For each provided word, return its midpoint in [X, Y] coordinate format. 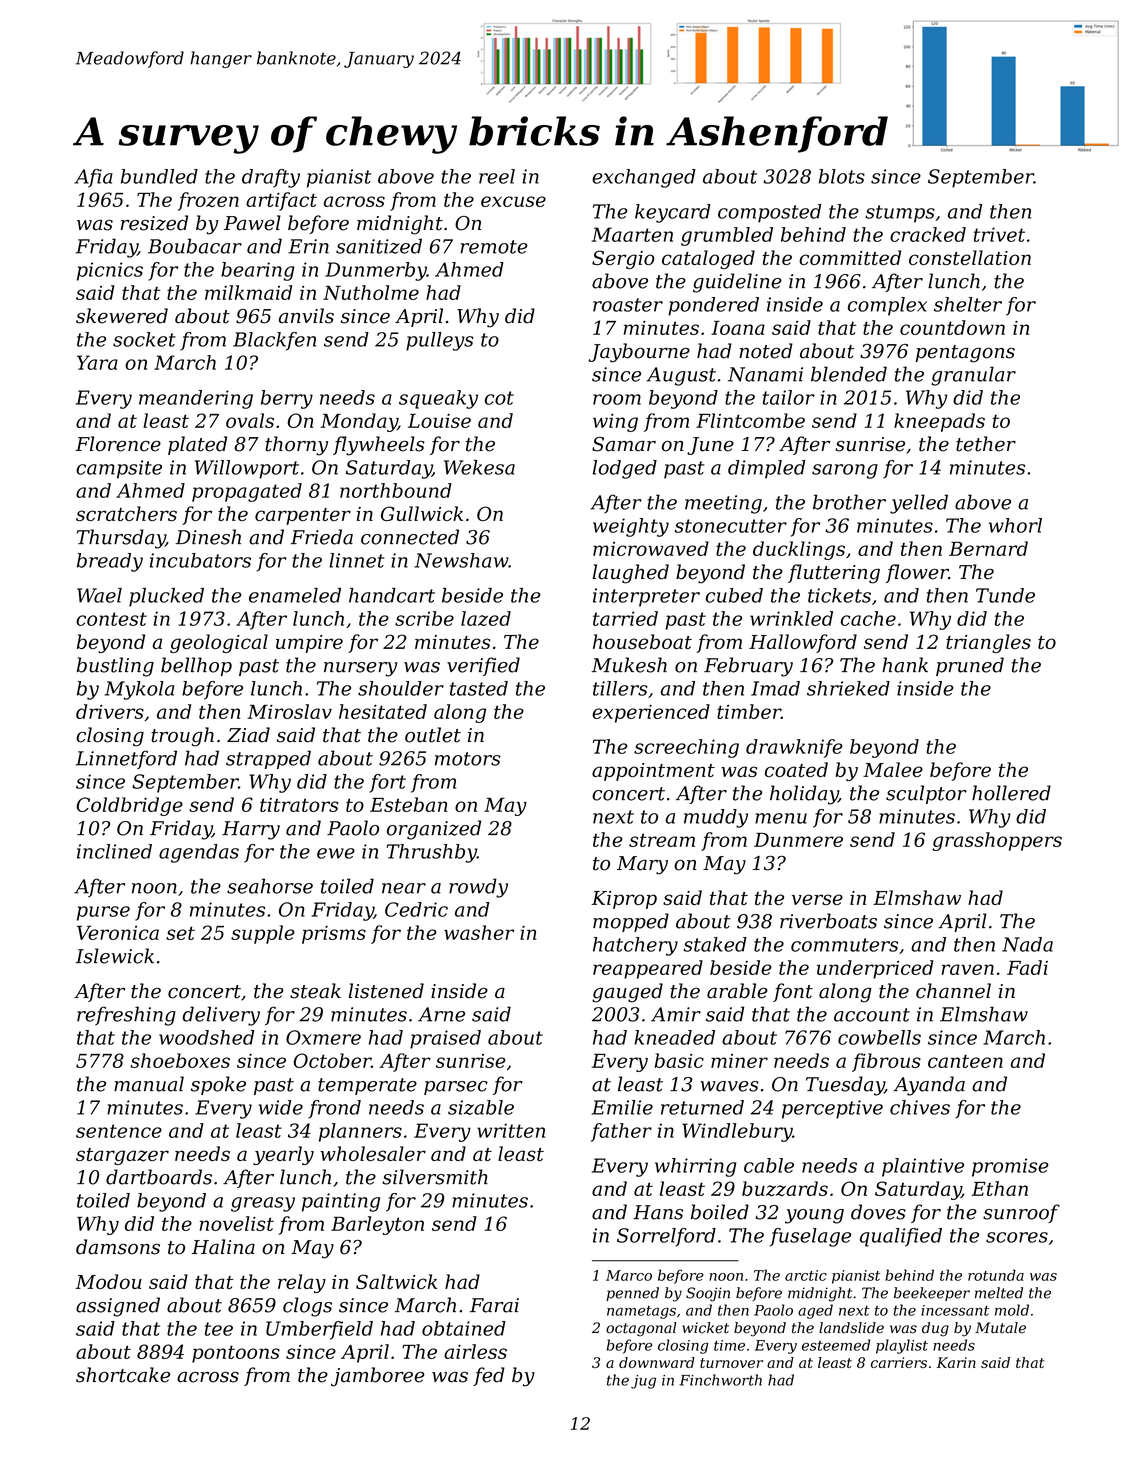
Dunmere [798, 840]
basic [679, 1060]
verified [483, 666]
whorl [1015, 525]
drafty [271, 178]
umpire [309, 644]
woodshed [206, 1037]
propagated [247, 492]
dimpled [766, 469]
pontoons [236, 1354]
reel [497, 176]
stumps [900, 214]
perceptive [832, 1109]
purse [103, 913]
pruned [970, 666]
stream [662, 840]
